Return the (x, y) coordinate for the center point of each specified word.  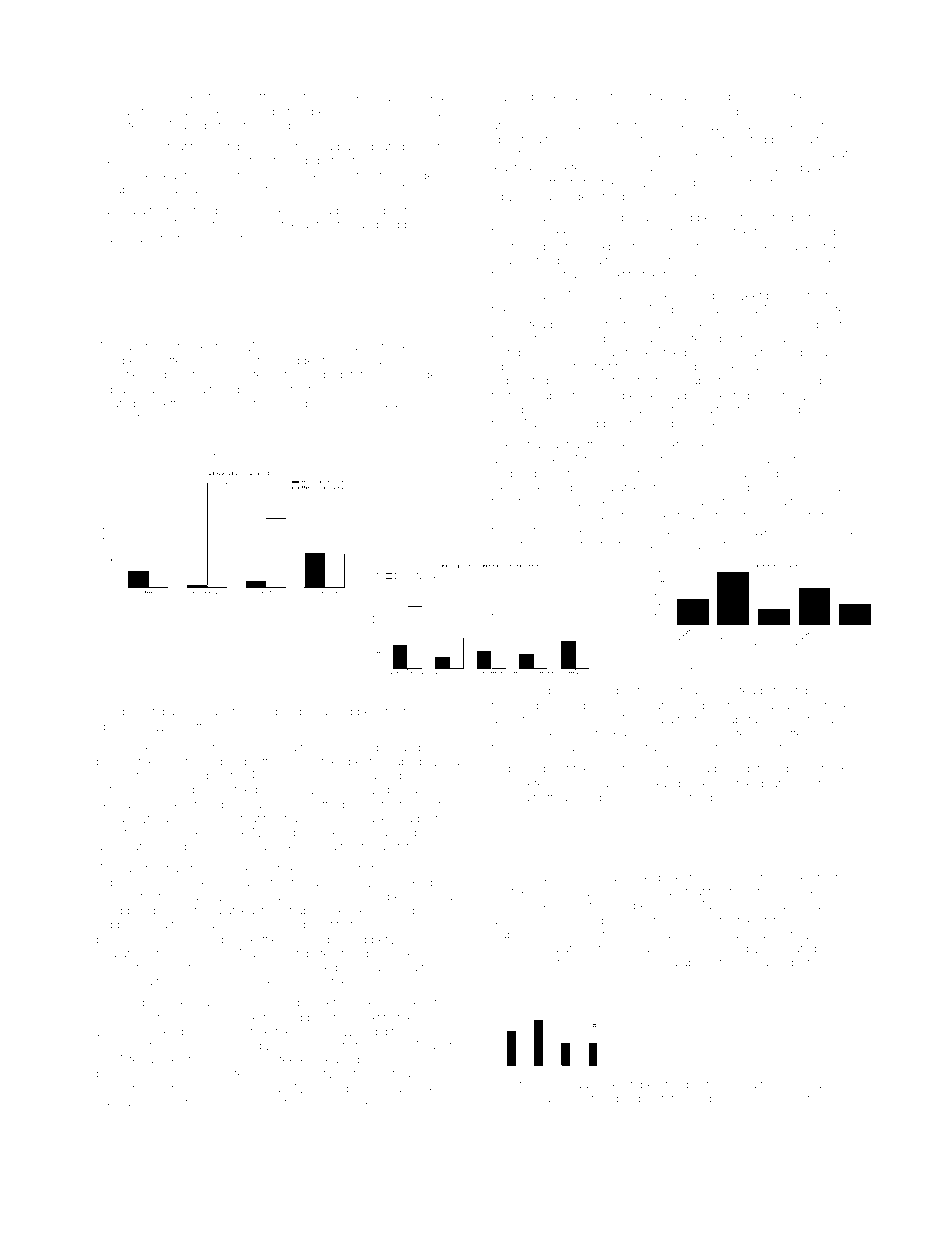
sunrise (253, 225)
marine (133, 1103)
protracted (659, 97)
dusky (753, 155)
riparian (512, 262)
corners (587, 140)
